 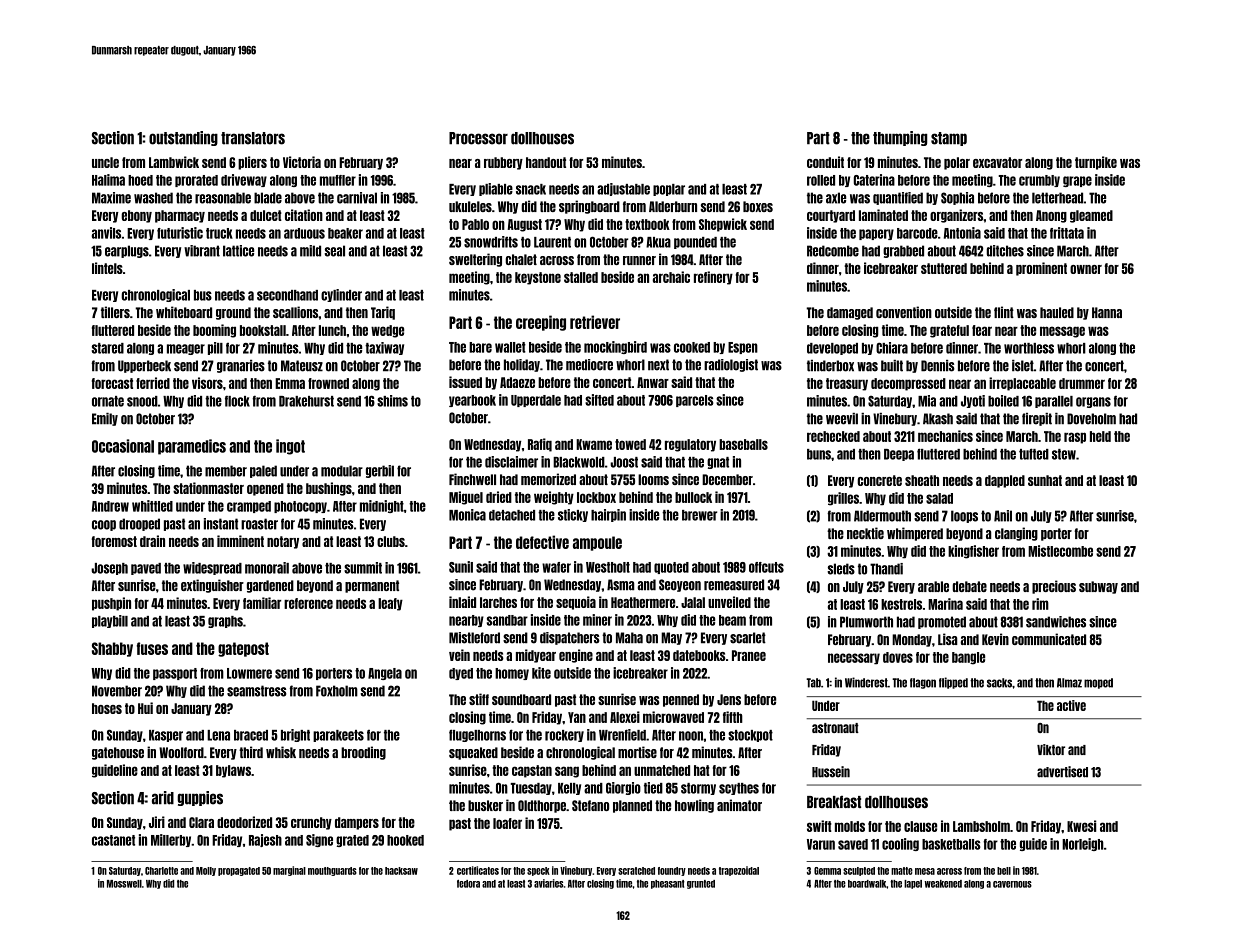 What do you see at coordinates (699, 515) in the page?
I see `brewer` at bounding box center [699, 515].
